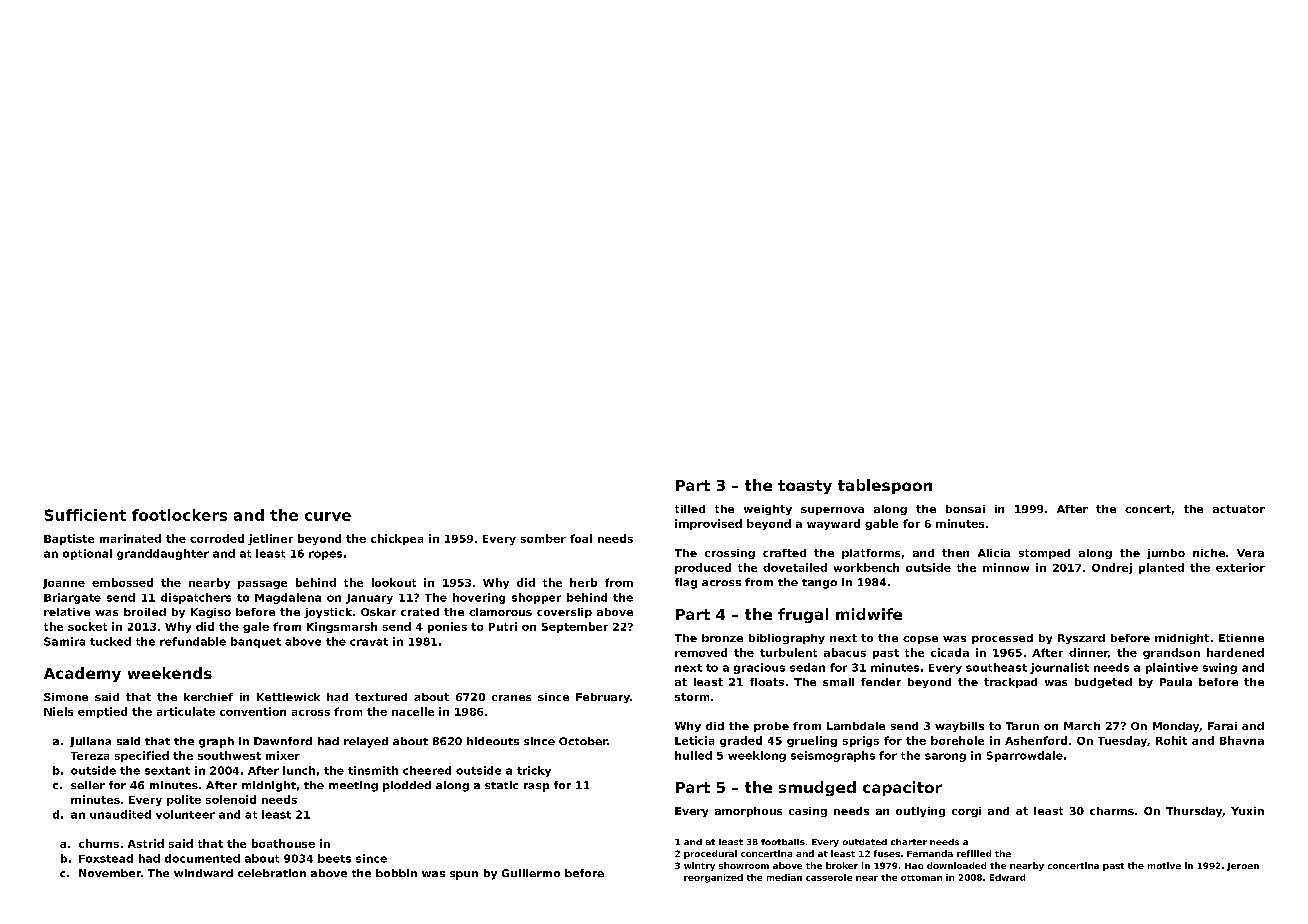 The width and height of the screenshot is (1308, 924). Describe the element at coordinates (713, 878) in the screenshot. I see `reorganized` at that location.
